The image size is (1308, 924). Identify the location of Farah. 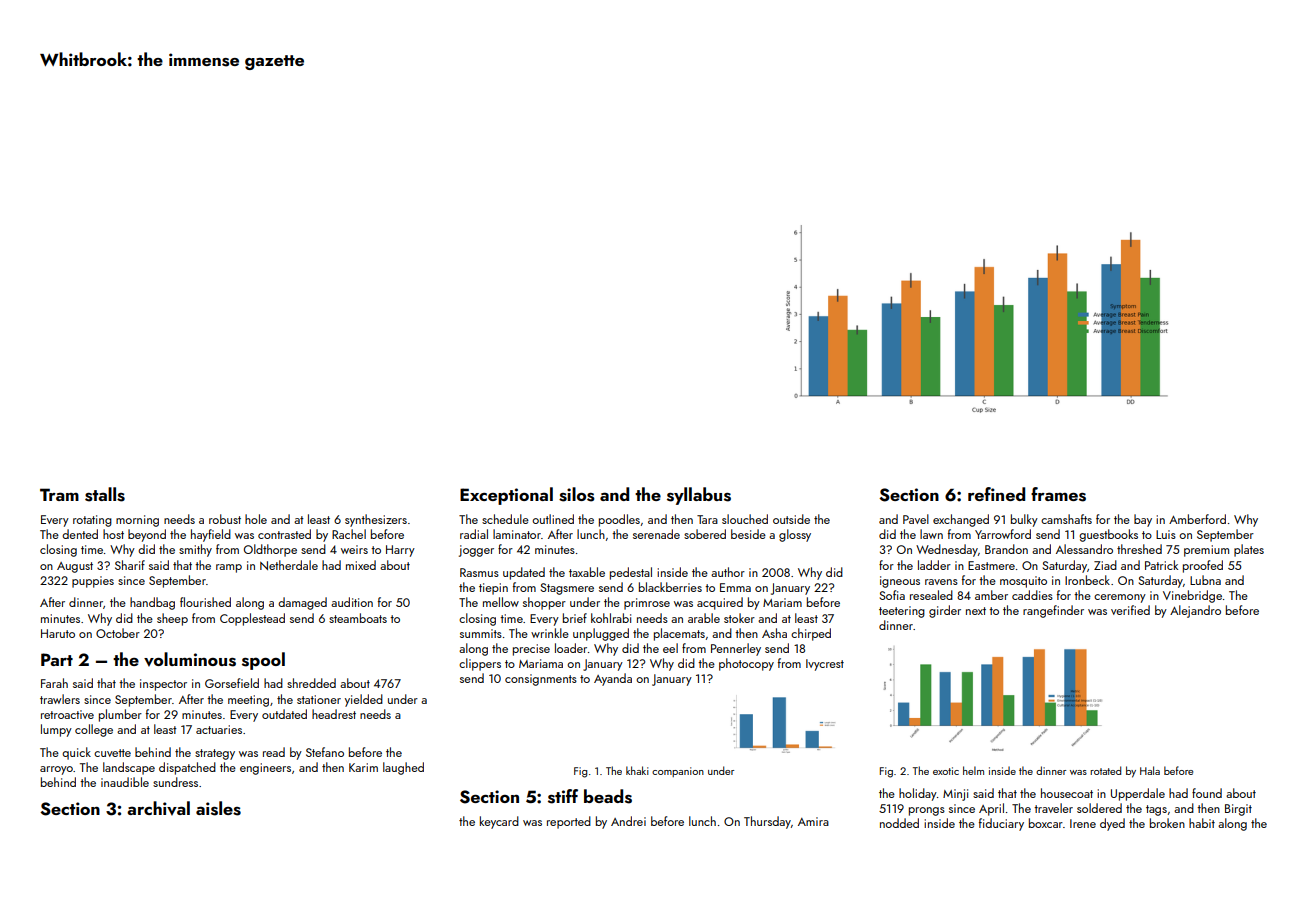
(54, 683).
